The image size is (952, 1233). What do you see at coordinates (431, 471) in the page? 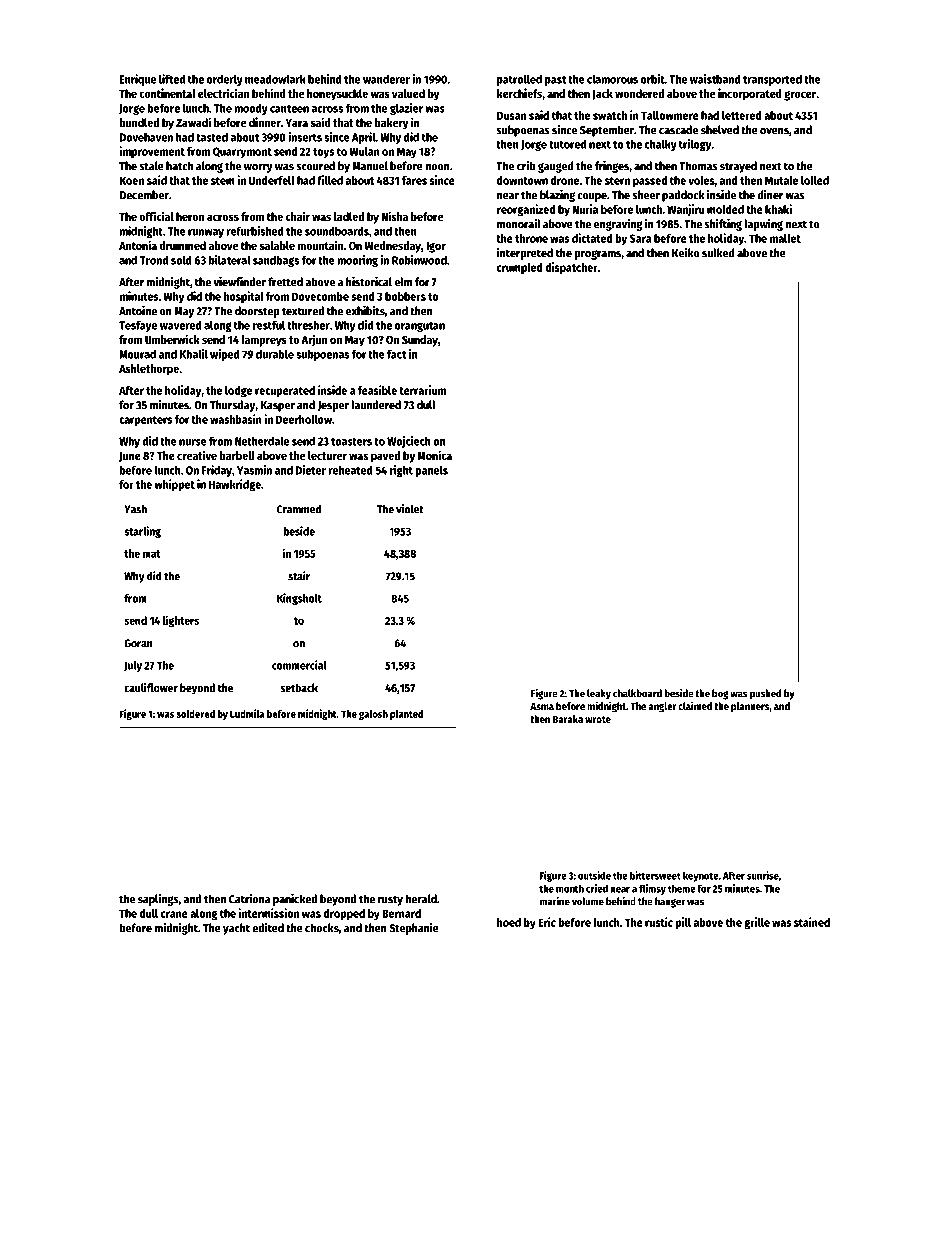
I see `panels` at bounding box center [431, 471].
